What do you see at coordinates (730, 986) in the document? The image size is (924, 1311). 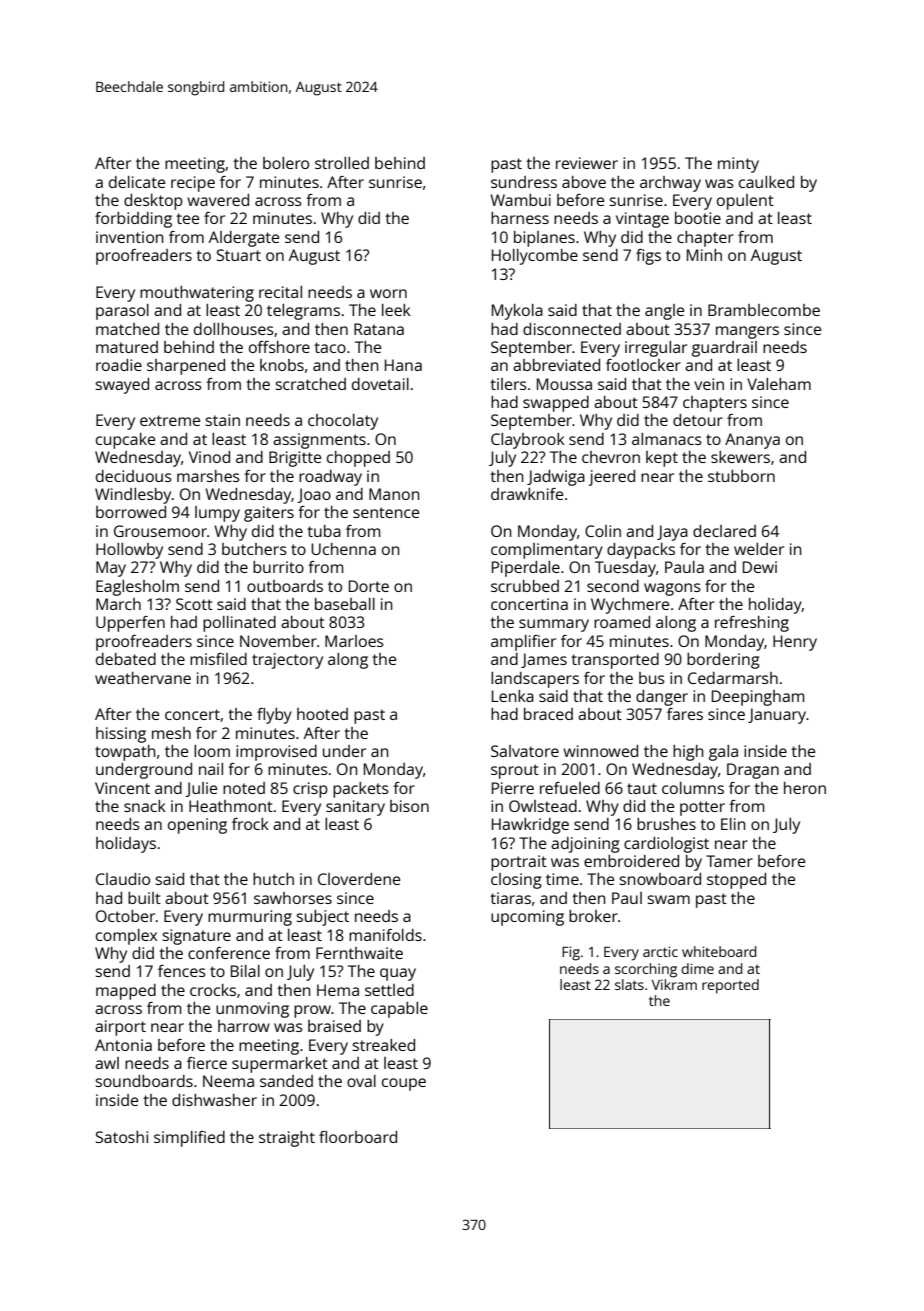 I see `reported` at bounding box center [730, 986].
